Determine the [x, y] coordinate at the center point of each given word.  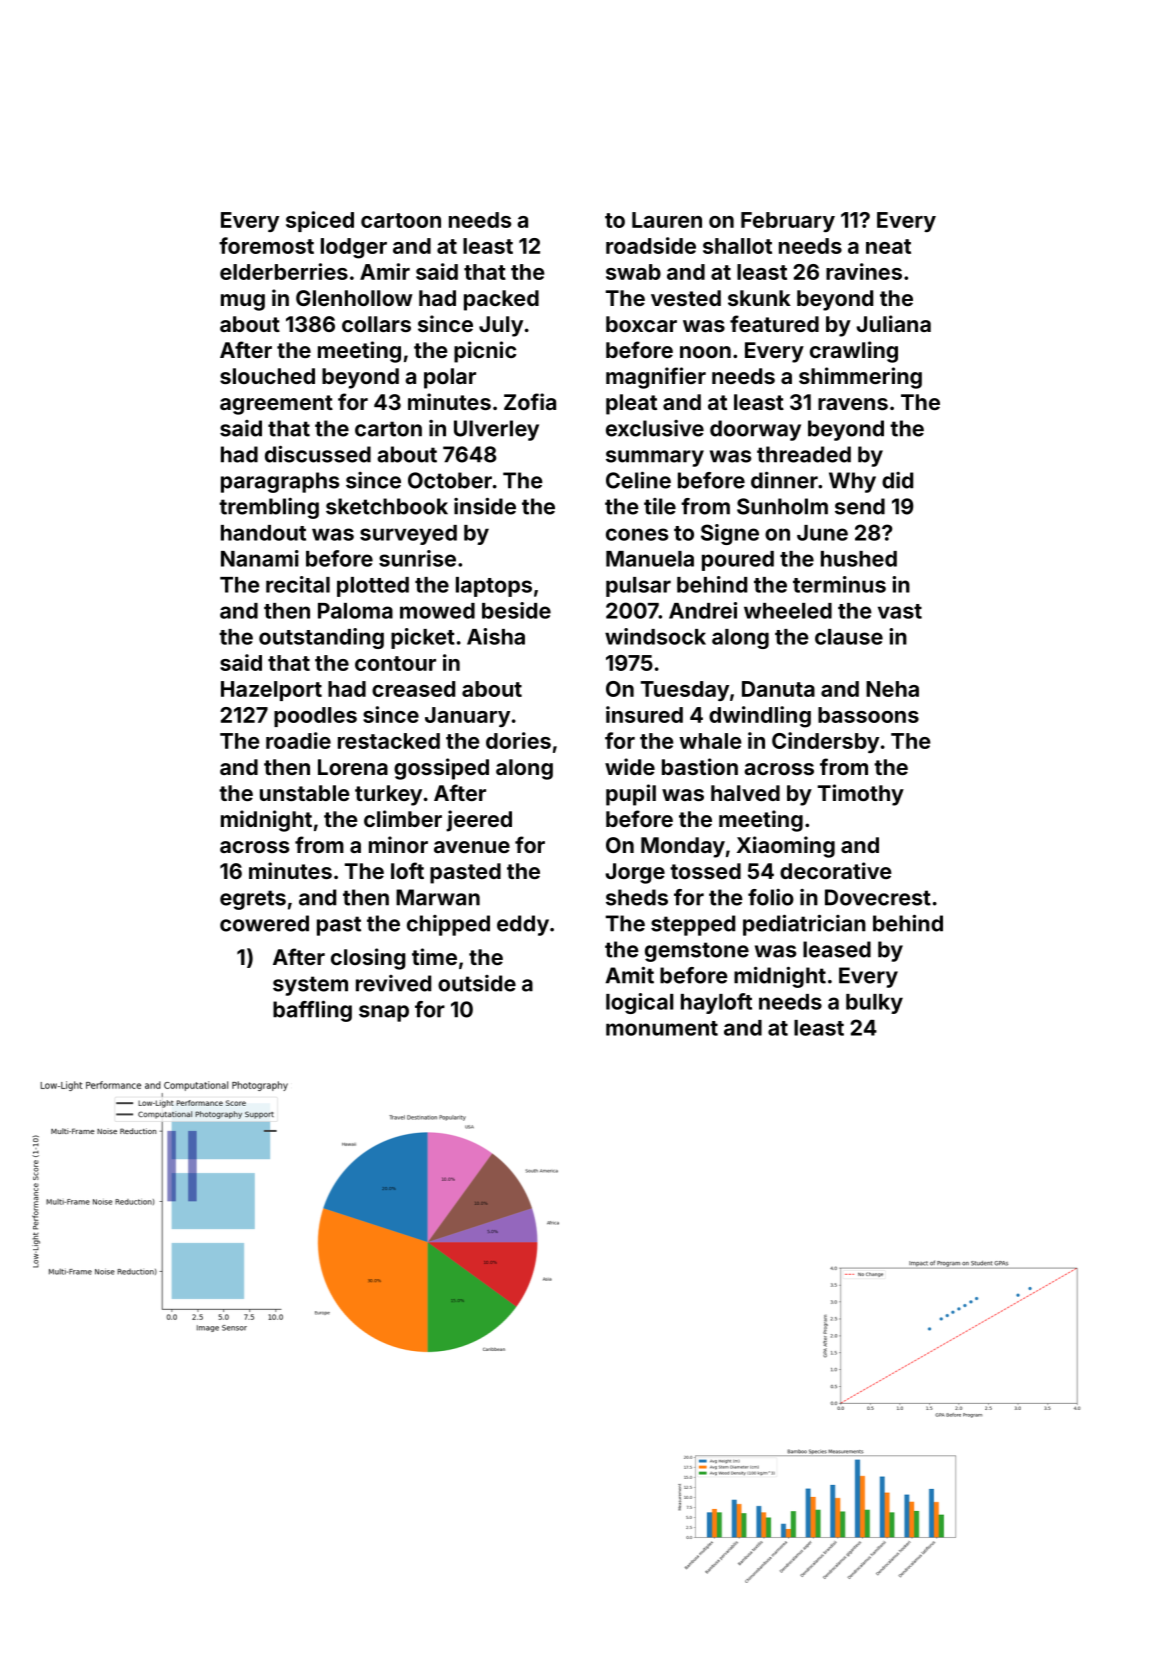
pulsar [638, 587]
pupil [631, 795]
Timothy [861, 795]
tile [660, 506]
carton [388, 429]
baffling [312, 1011]
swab [633, 272]
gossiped [441, 769]
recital [298, 584]
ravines [864, 271]
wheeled [788, 611]
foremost [266, 245]
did [897, 480]
